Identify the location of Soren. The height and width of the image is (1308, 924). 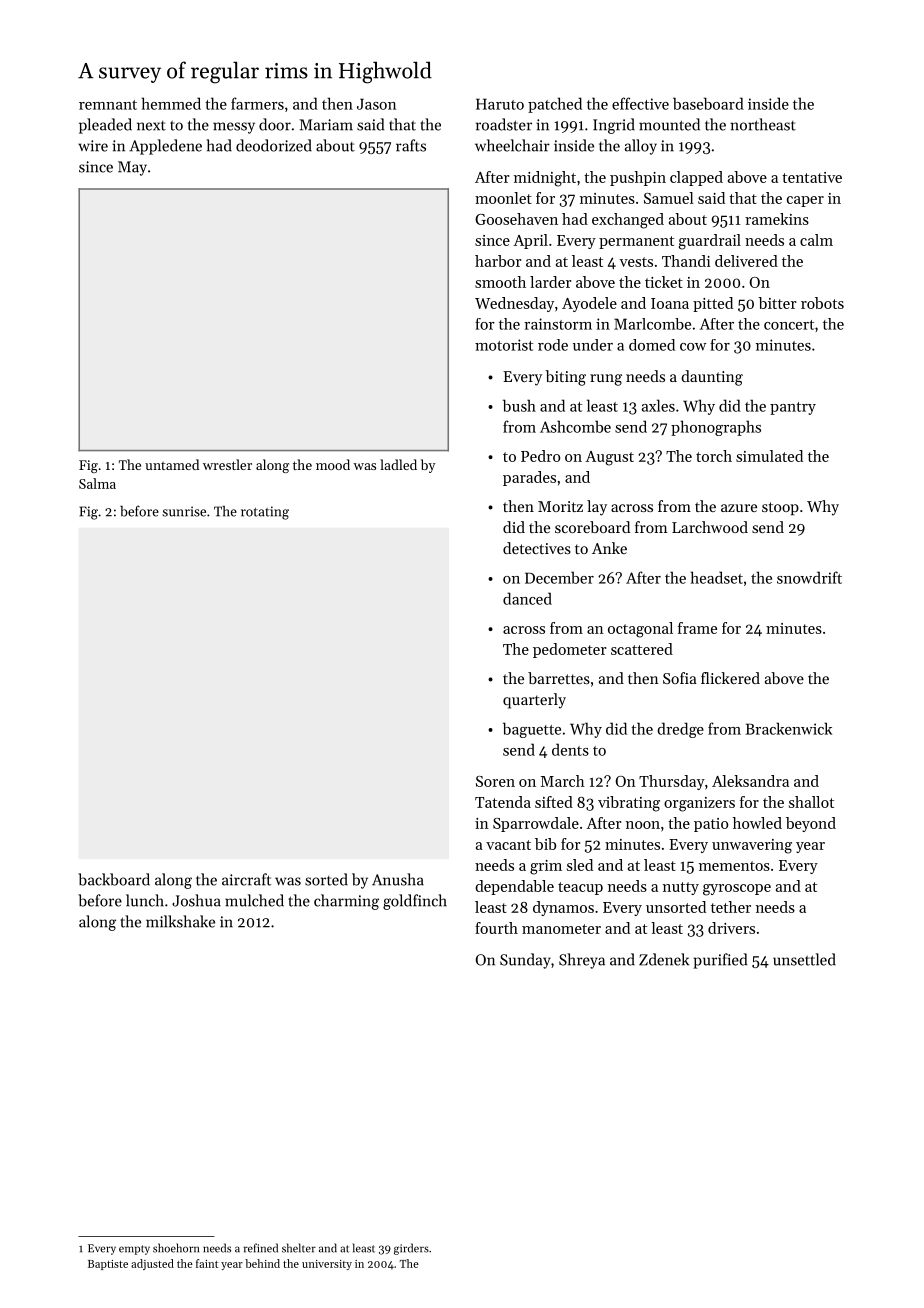
(495, 781).
